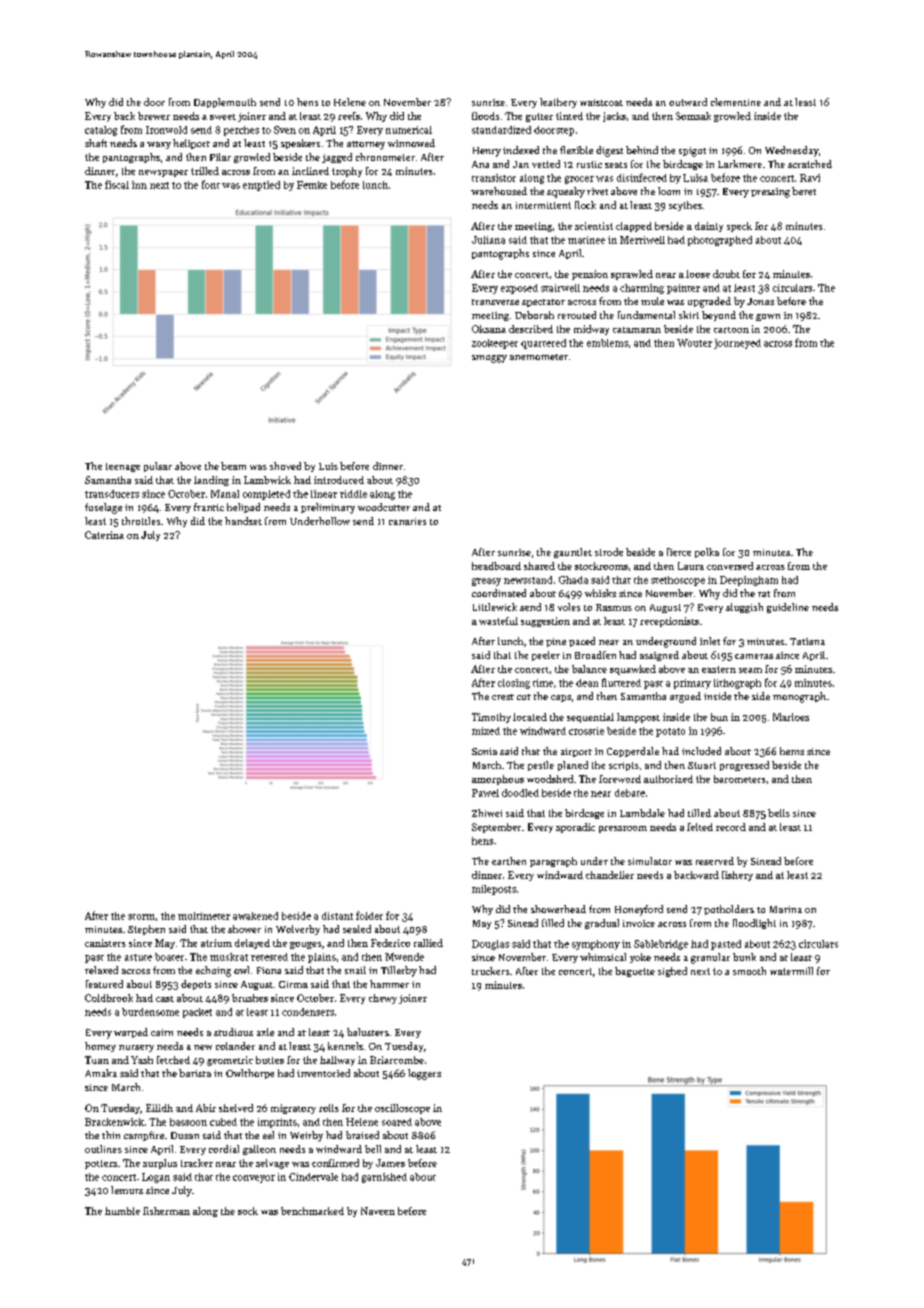 The width and height of the screenshot is (924, 1308). Describe the element at coordinates (270, 1060) in the screenshot. I see `buttes` at that location.
